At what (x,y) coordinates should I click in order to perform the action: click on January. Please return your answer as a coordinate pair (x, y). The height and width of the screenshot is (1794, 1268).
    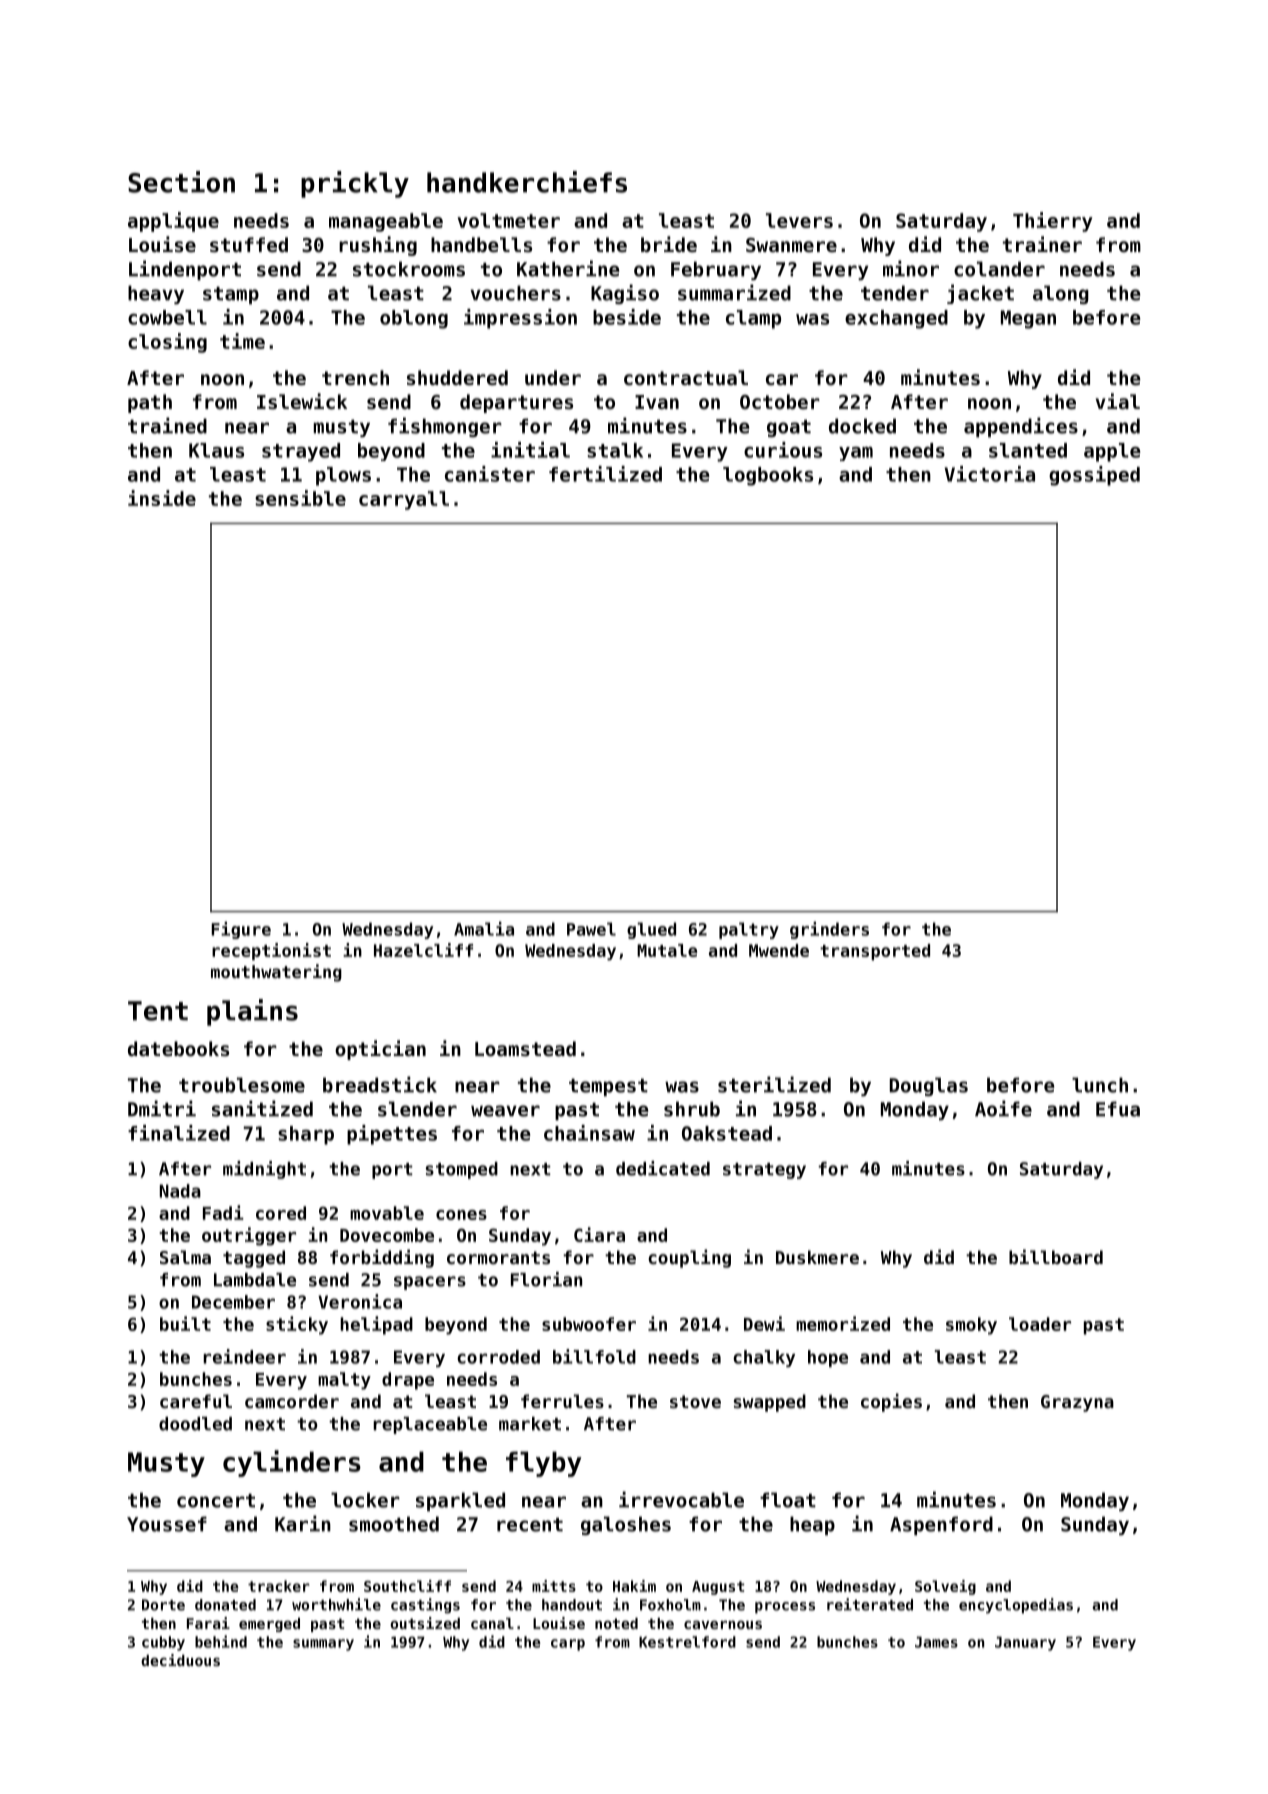
    Looking at the image, I should click on (1025, 1643).
